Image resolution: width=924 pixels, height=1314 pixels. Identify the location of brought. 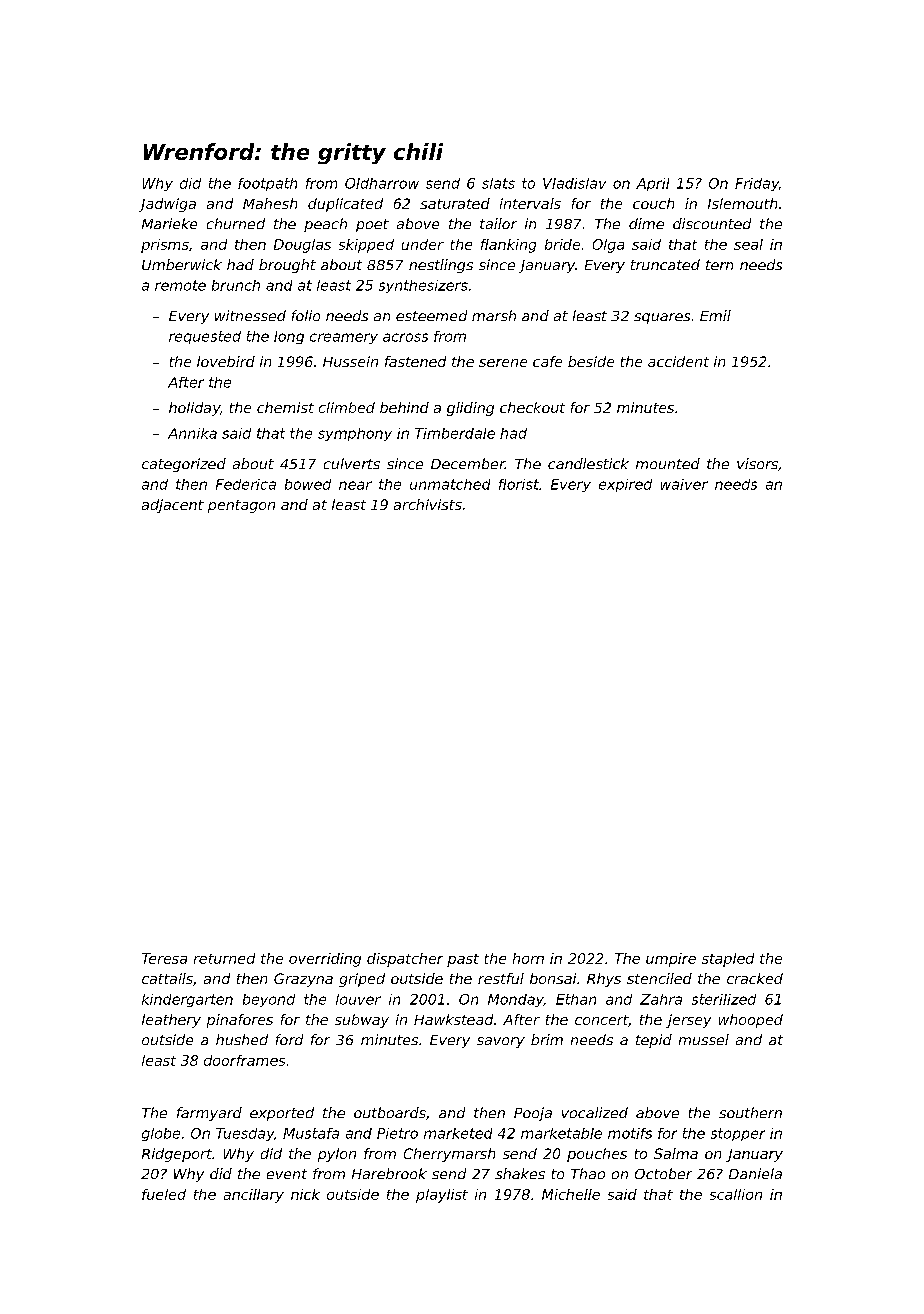
(287, 266).
